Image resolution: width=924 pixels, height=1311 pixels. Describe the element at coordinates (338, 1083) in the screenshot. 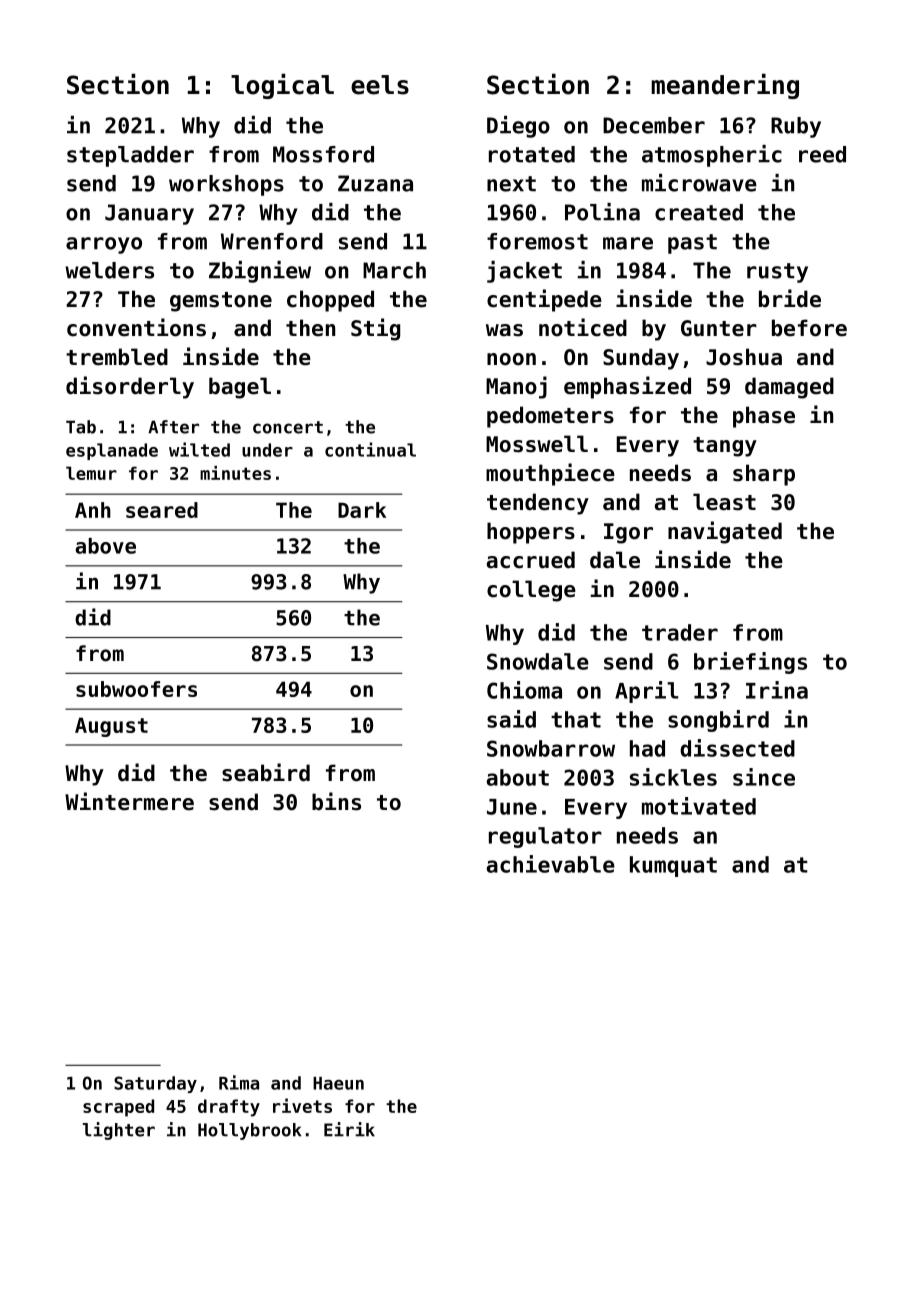

I see `Haeun` at that location.
